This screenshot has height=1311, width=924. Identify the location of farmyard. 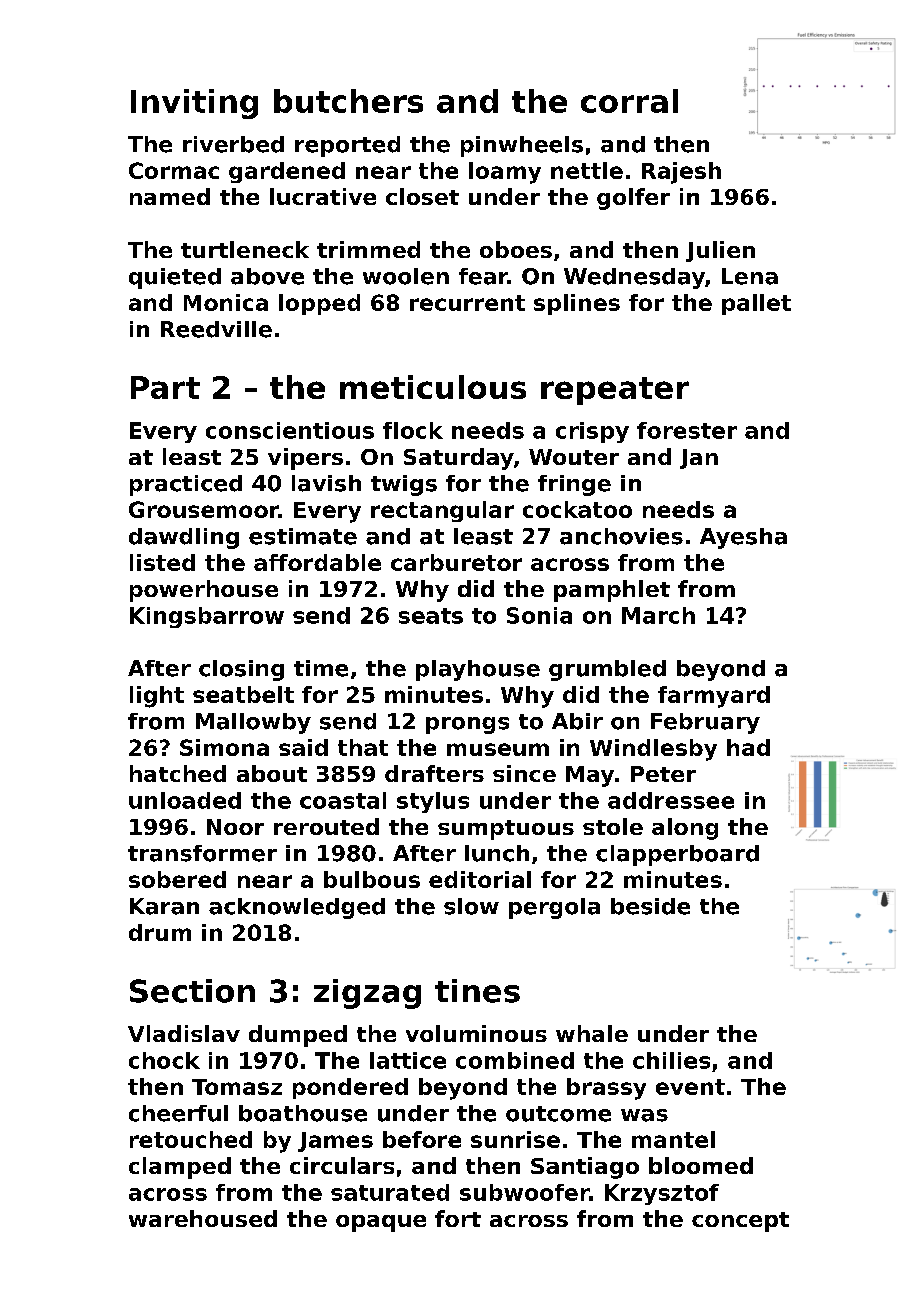
(714, 697).
